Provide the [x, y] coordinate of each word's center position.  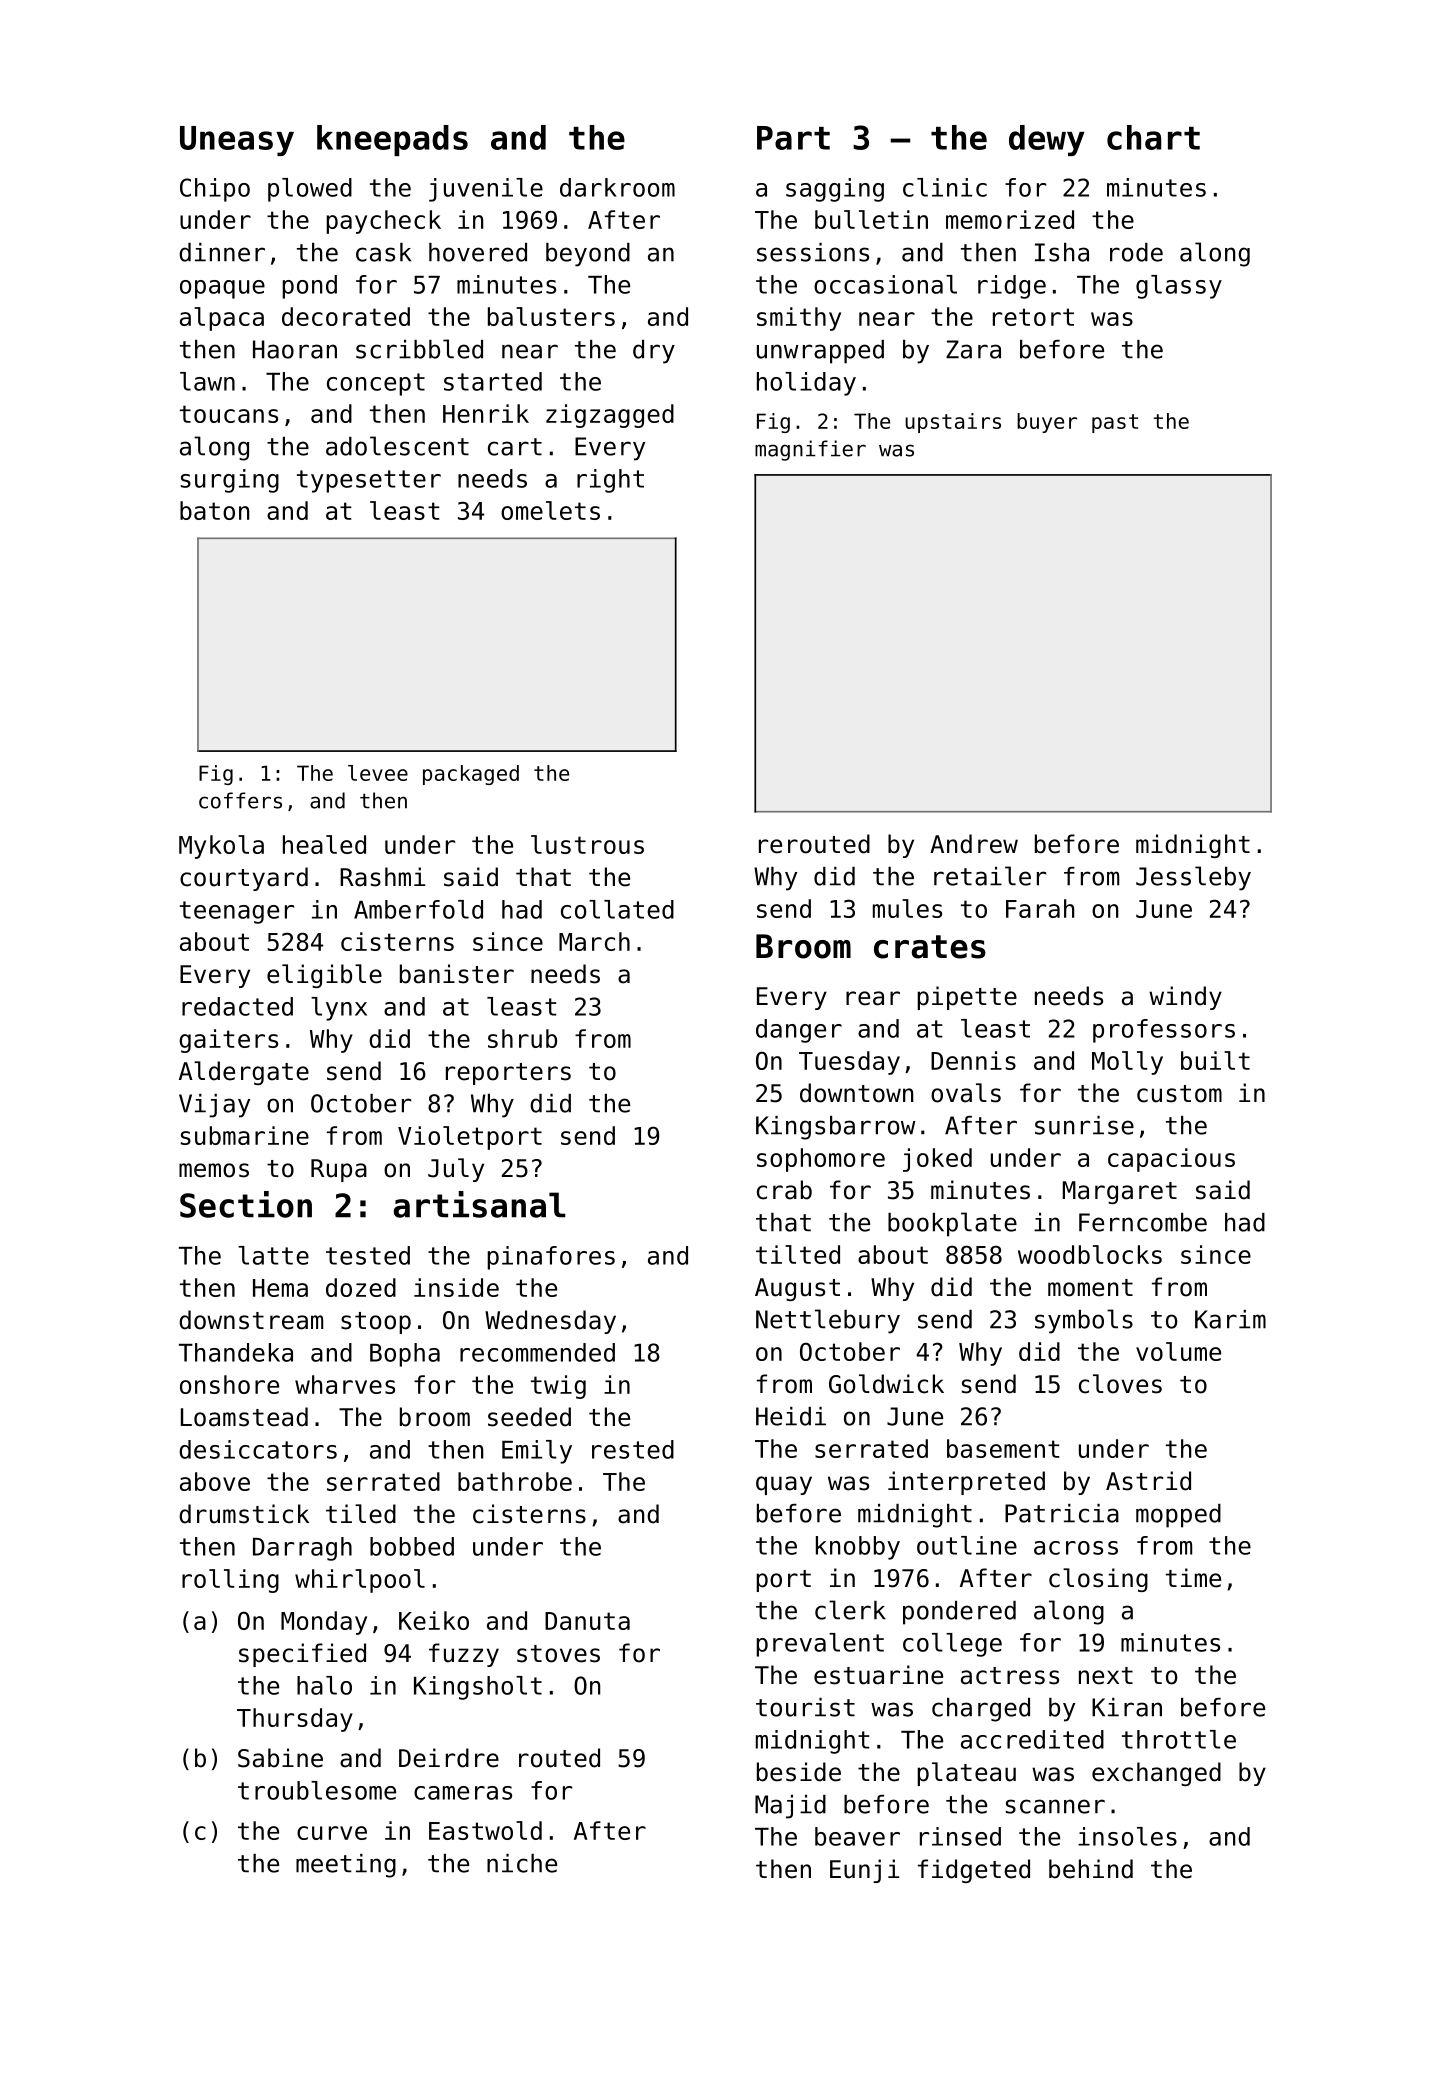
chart [1153, 137]
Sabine [280, 1758]
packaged [471, 775]
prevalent [820, 1645]
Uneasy [237, 141]
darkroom [617, 187]
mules [907, 908]
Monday [324, 1623]
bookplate [952, 1224]
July [456, 1170]
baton [214, 510]
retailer [990, 876]
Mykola [221, 847]
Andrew [974, 844]
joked [937, 1160]
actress [1010, 1676]
